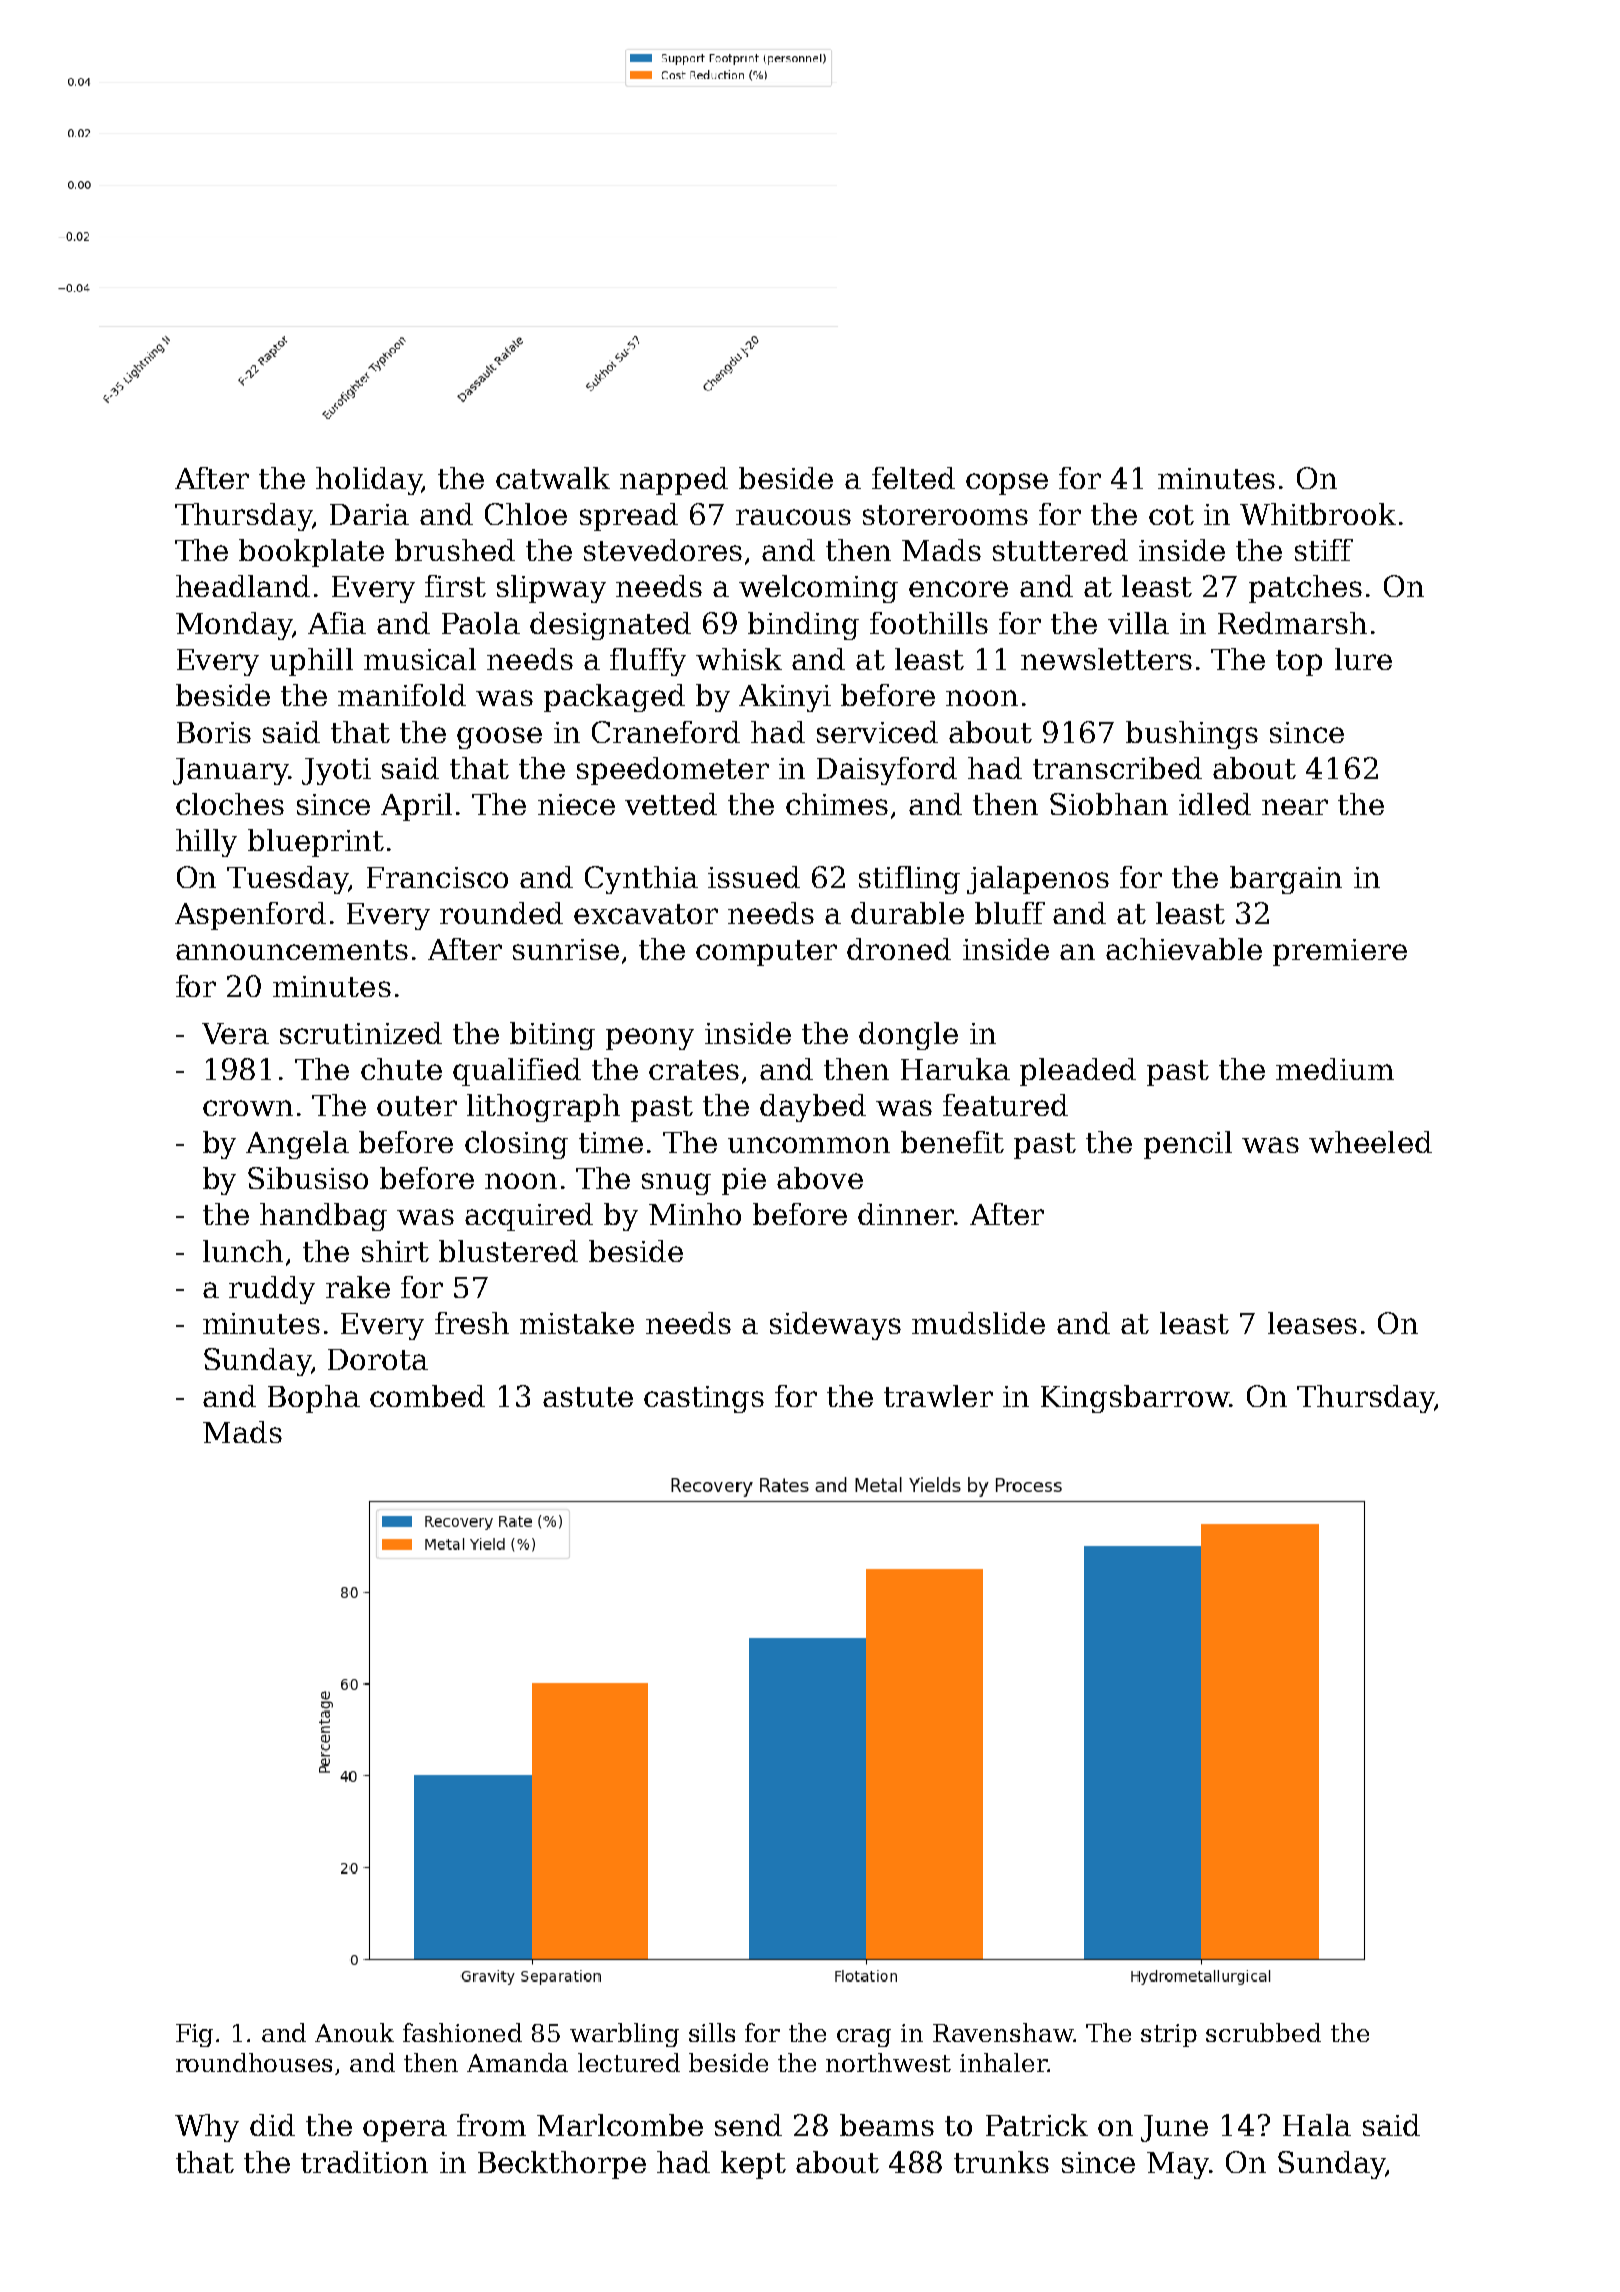 The image size is (1620, 2292). I want to click on patches, so click(1305, 589).
